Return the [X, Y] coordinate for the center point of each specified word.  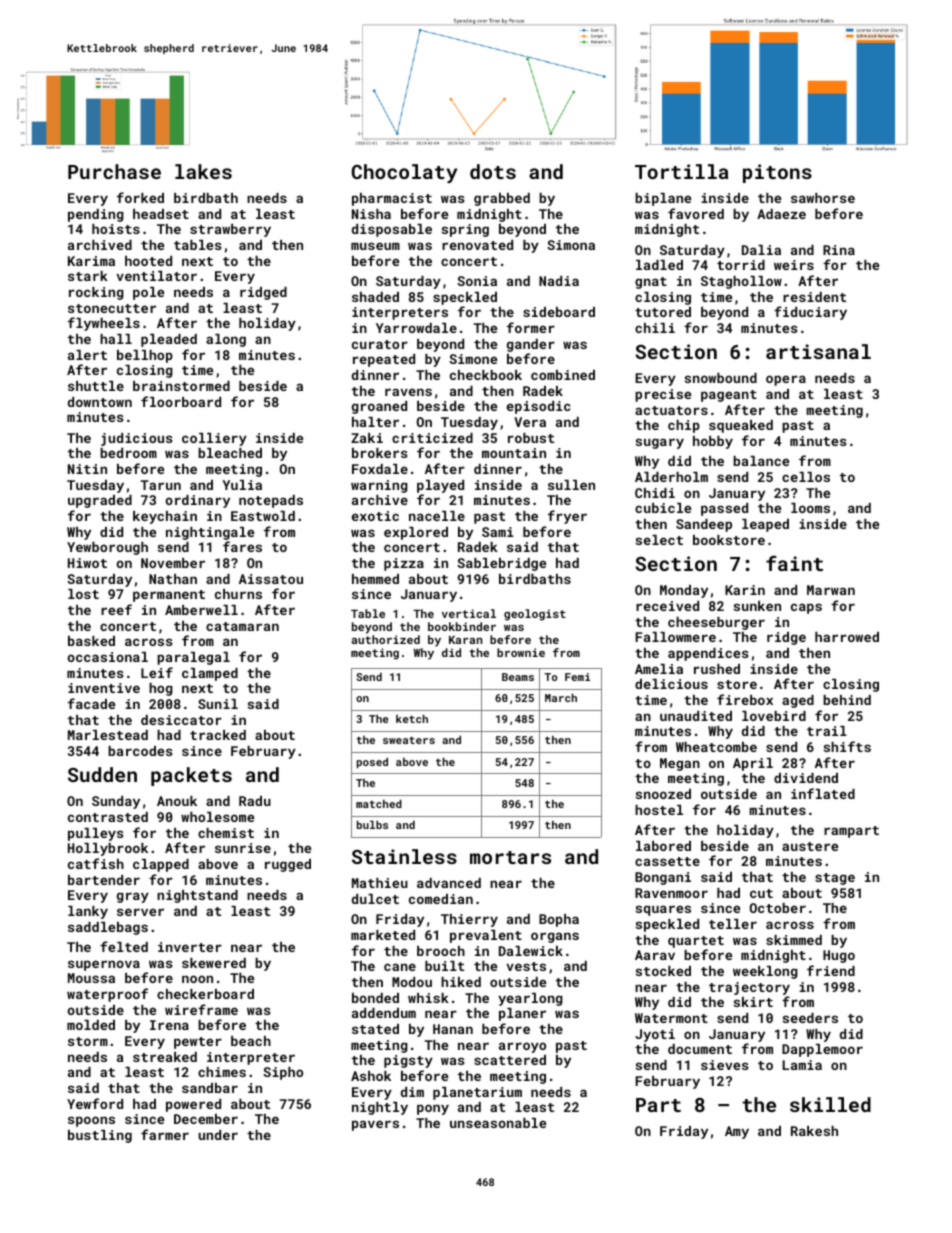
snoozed [663, 794]
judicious [137, 439]
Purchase [114, 171]
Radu [255, 801]
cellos [806, 477]
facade [91, 703]
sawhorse [823, 198]
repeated [384, 360]
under [218, 1135]
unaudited [696, 716]
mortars [510, 857]
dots [493, 171]
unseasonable [498, 1123]
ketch [412, 718]
